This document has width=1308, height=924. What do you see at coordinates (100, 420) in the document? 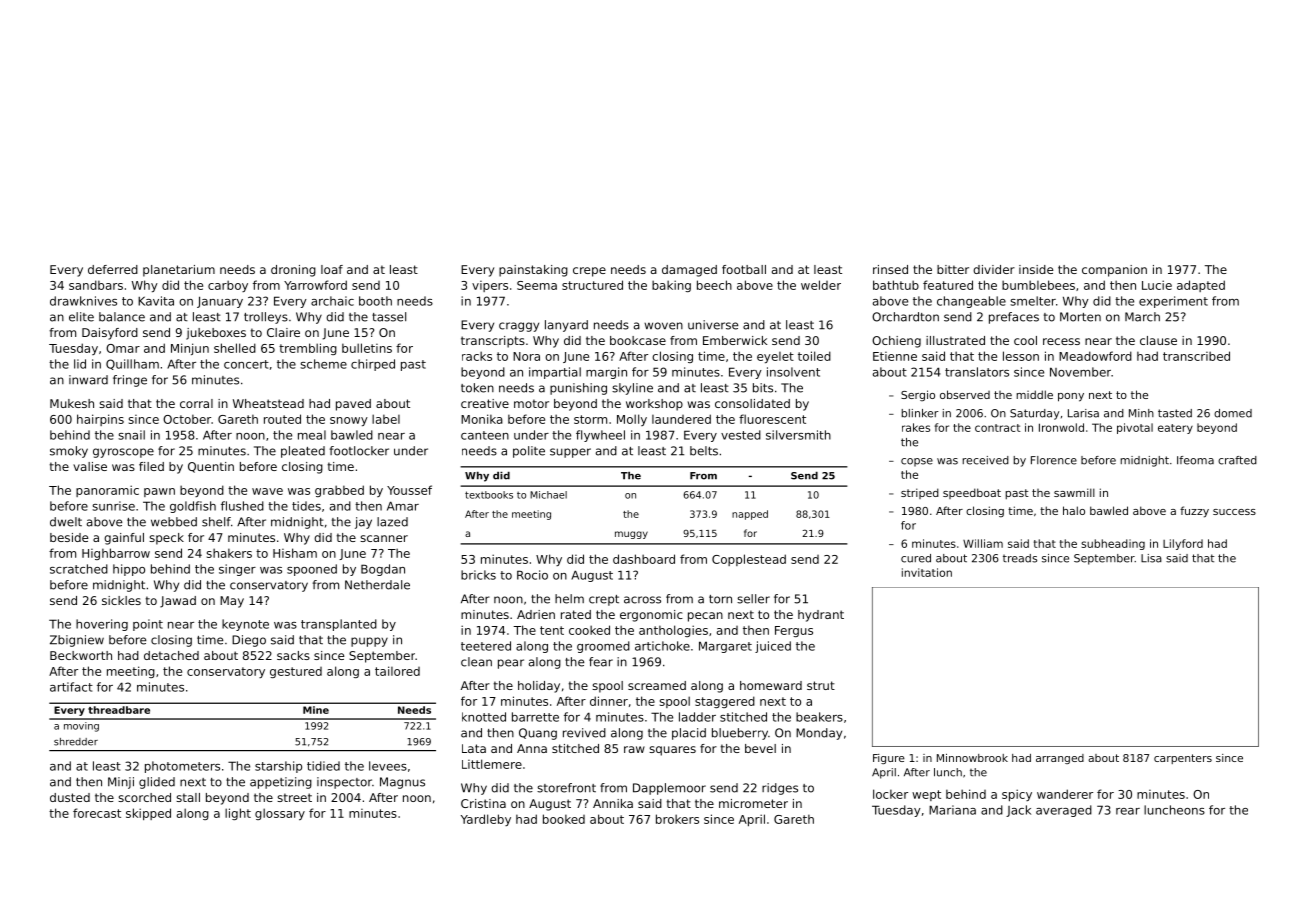
I see `hairpins` at bounding box center [100, 420].
